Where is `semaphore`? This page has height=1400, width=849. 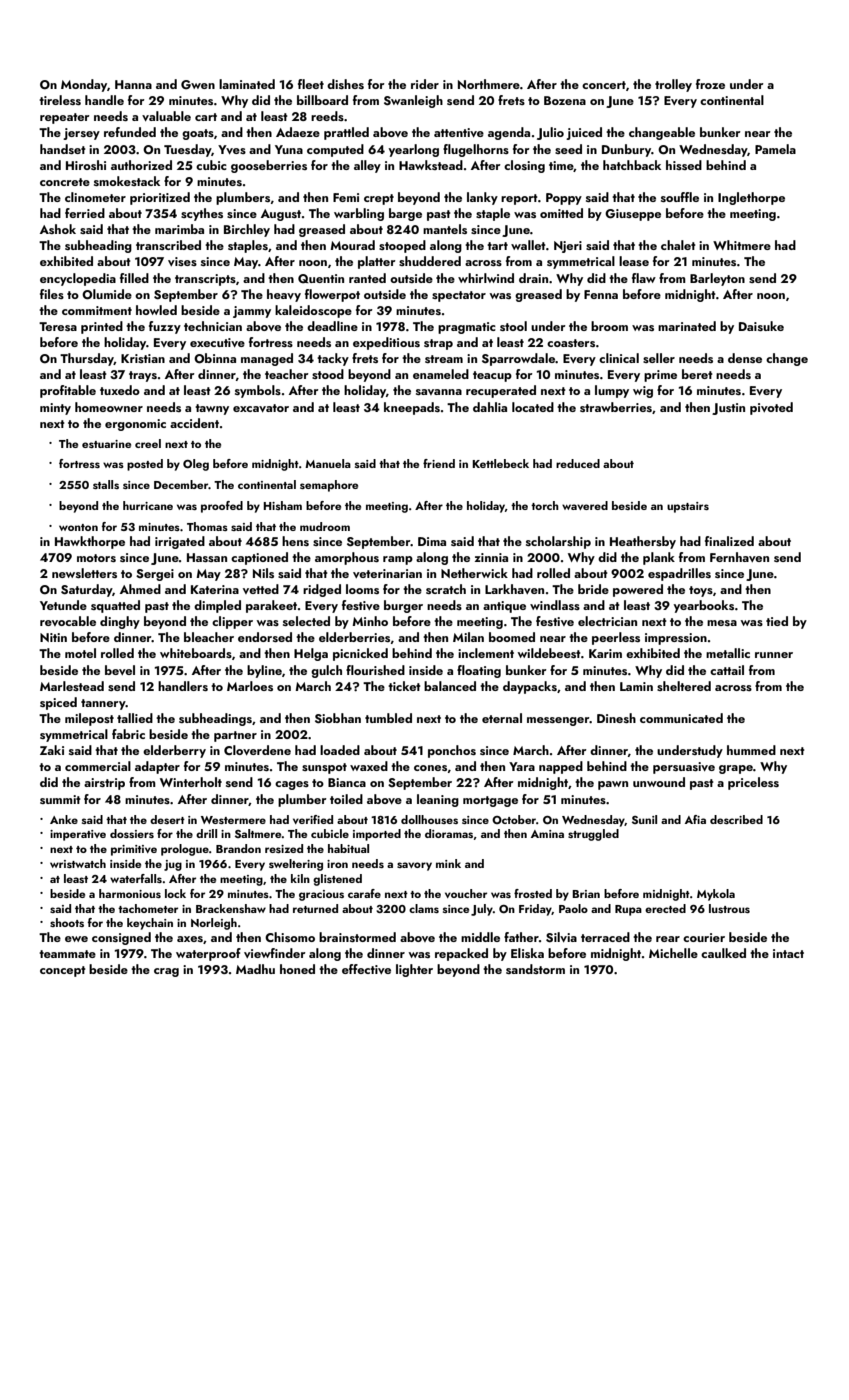
semaphore is located at coordinates (329, 486).
